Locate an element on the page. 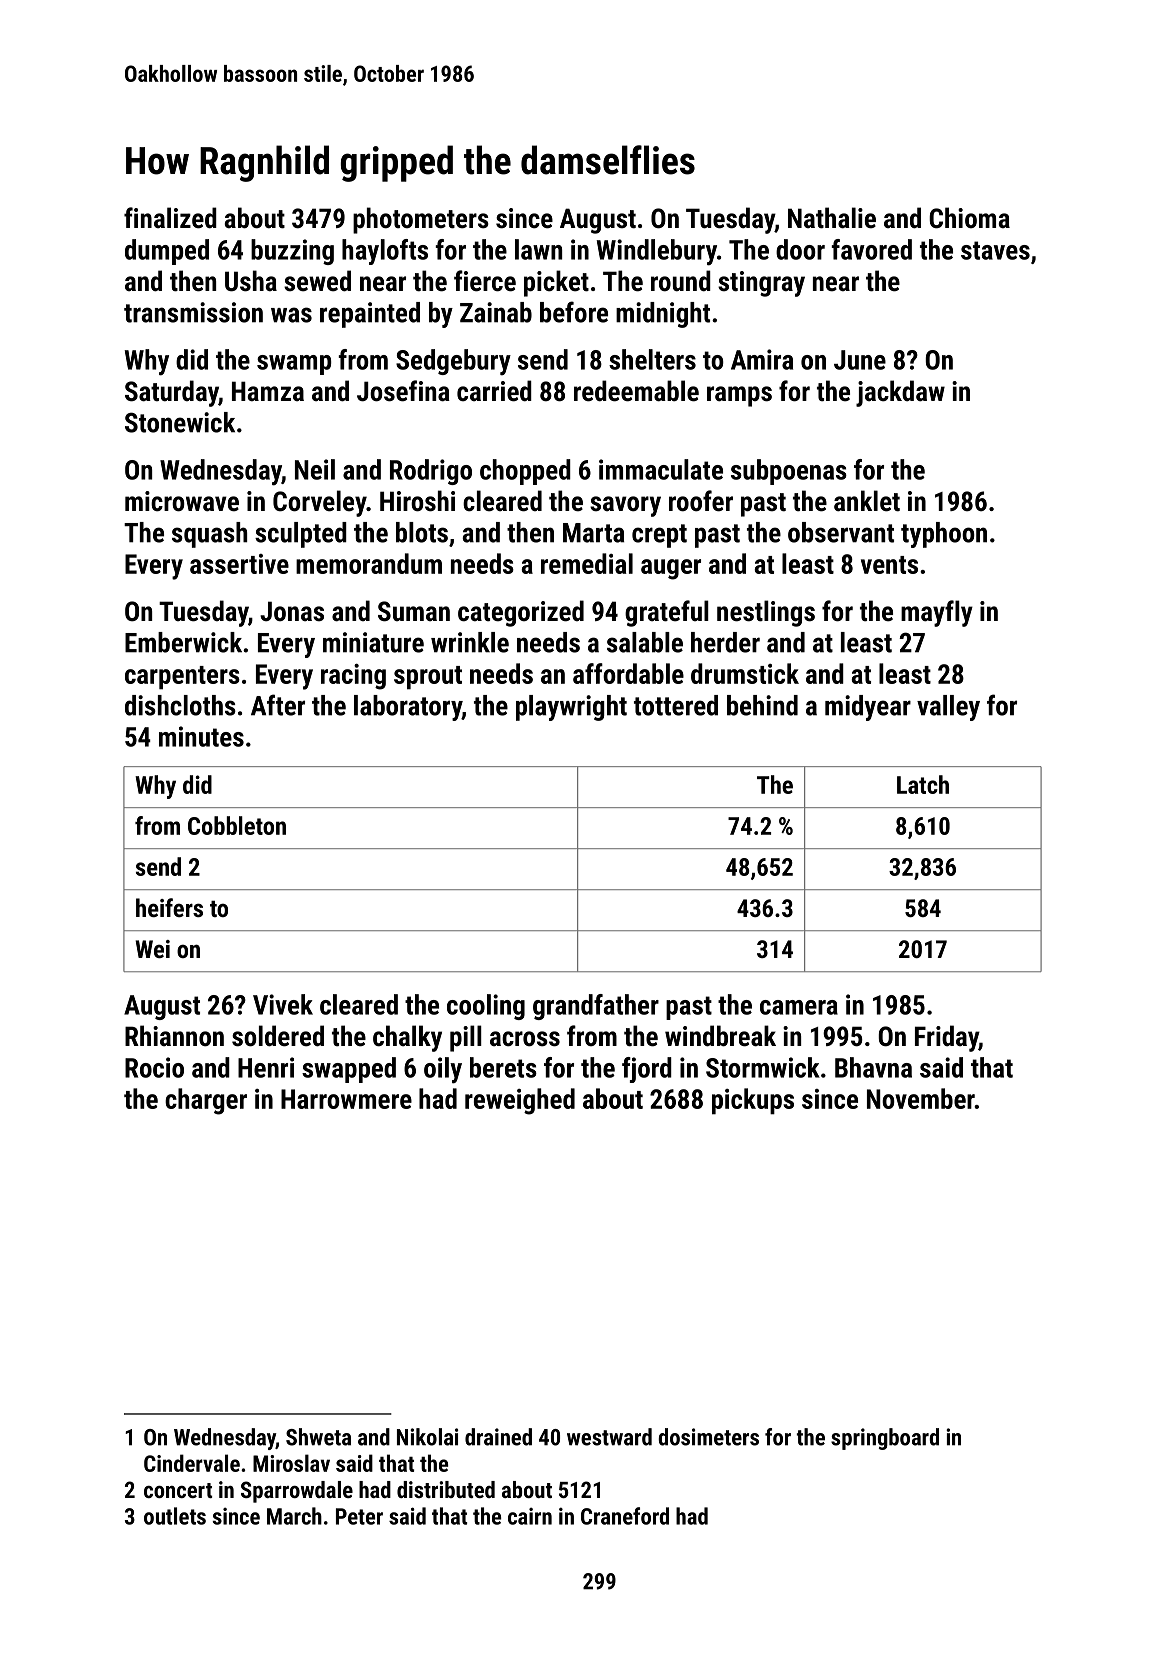 The height and width of the image is (1654, 1165). favored is located at coordinates (871, 249).
